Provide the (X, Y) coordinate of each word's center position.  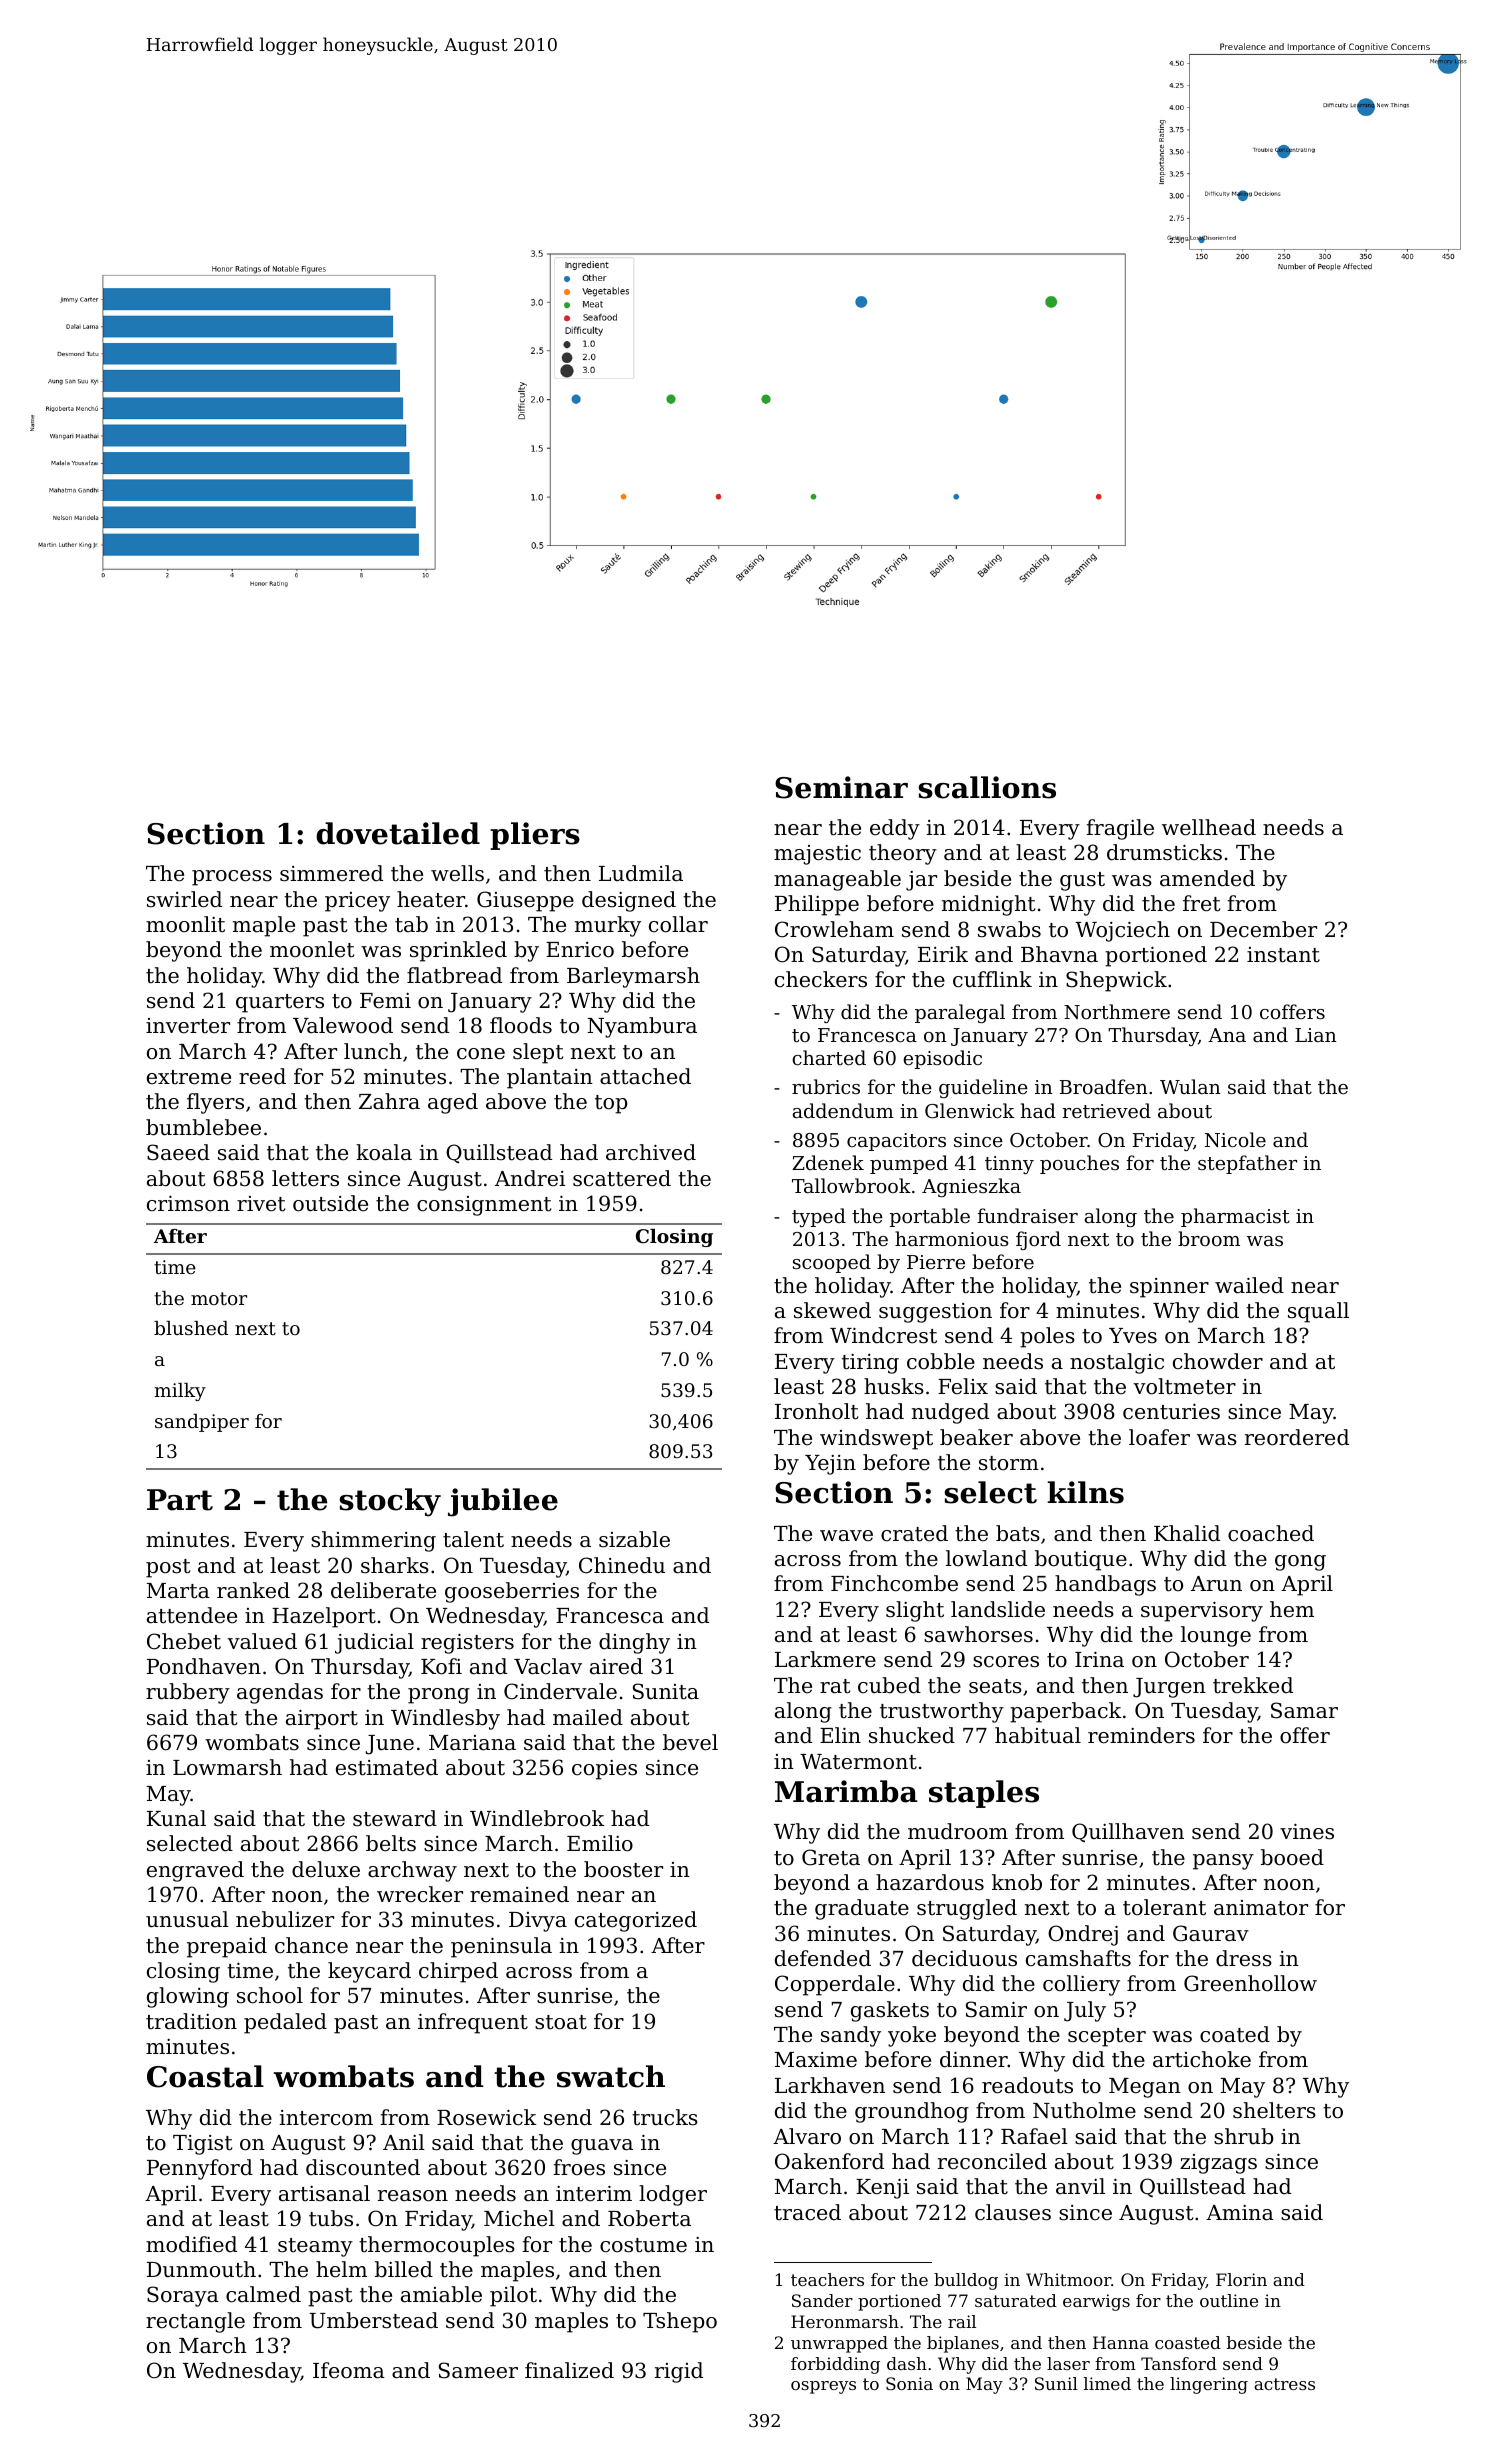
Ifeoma (349, 2370)
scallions (987, 787)
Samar (1304, 1710)
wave (846, 1536)
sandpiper (202, 1423)
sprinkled (458, 951)
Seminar (841, 787)
